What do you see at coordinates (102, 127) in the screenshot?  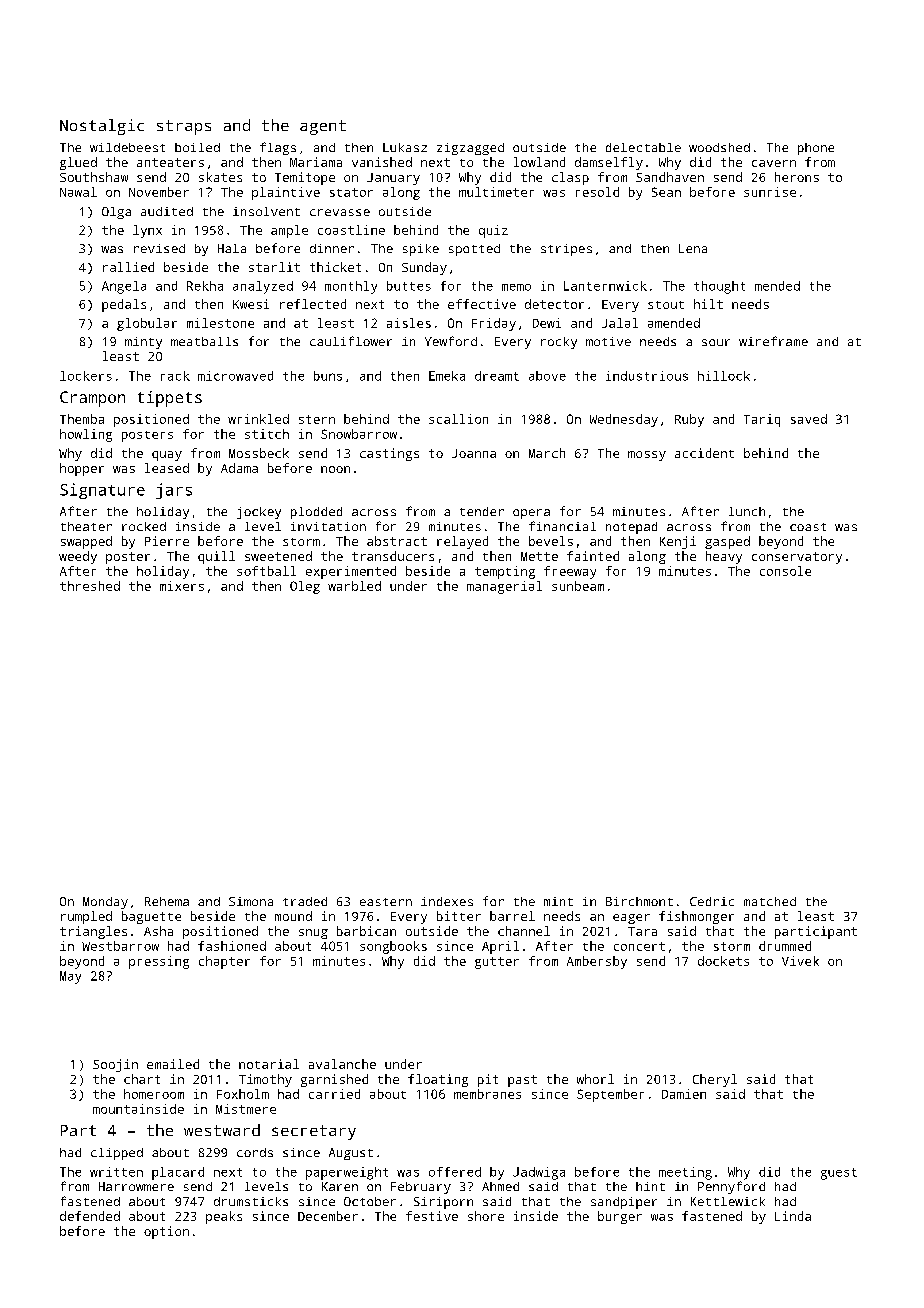 I see `Nostalgic` at bounding box center [102, 127].
